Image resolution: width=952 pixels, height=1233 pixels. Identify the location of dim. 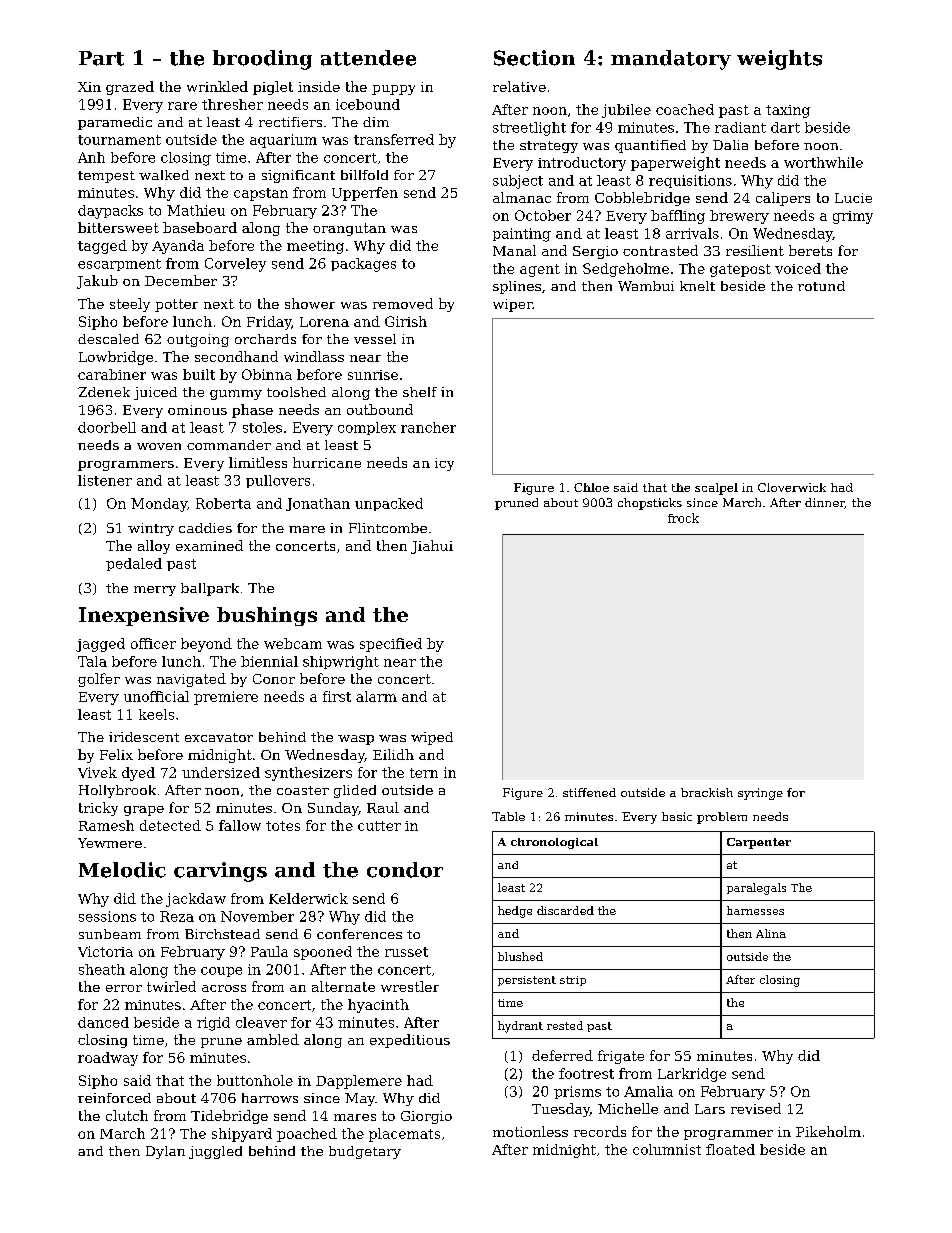
(376, 122).
